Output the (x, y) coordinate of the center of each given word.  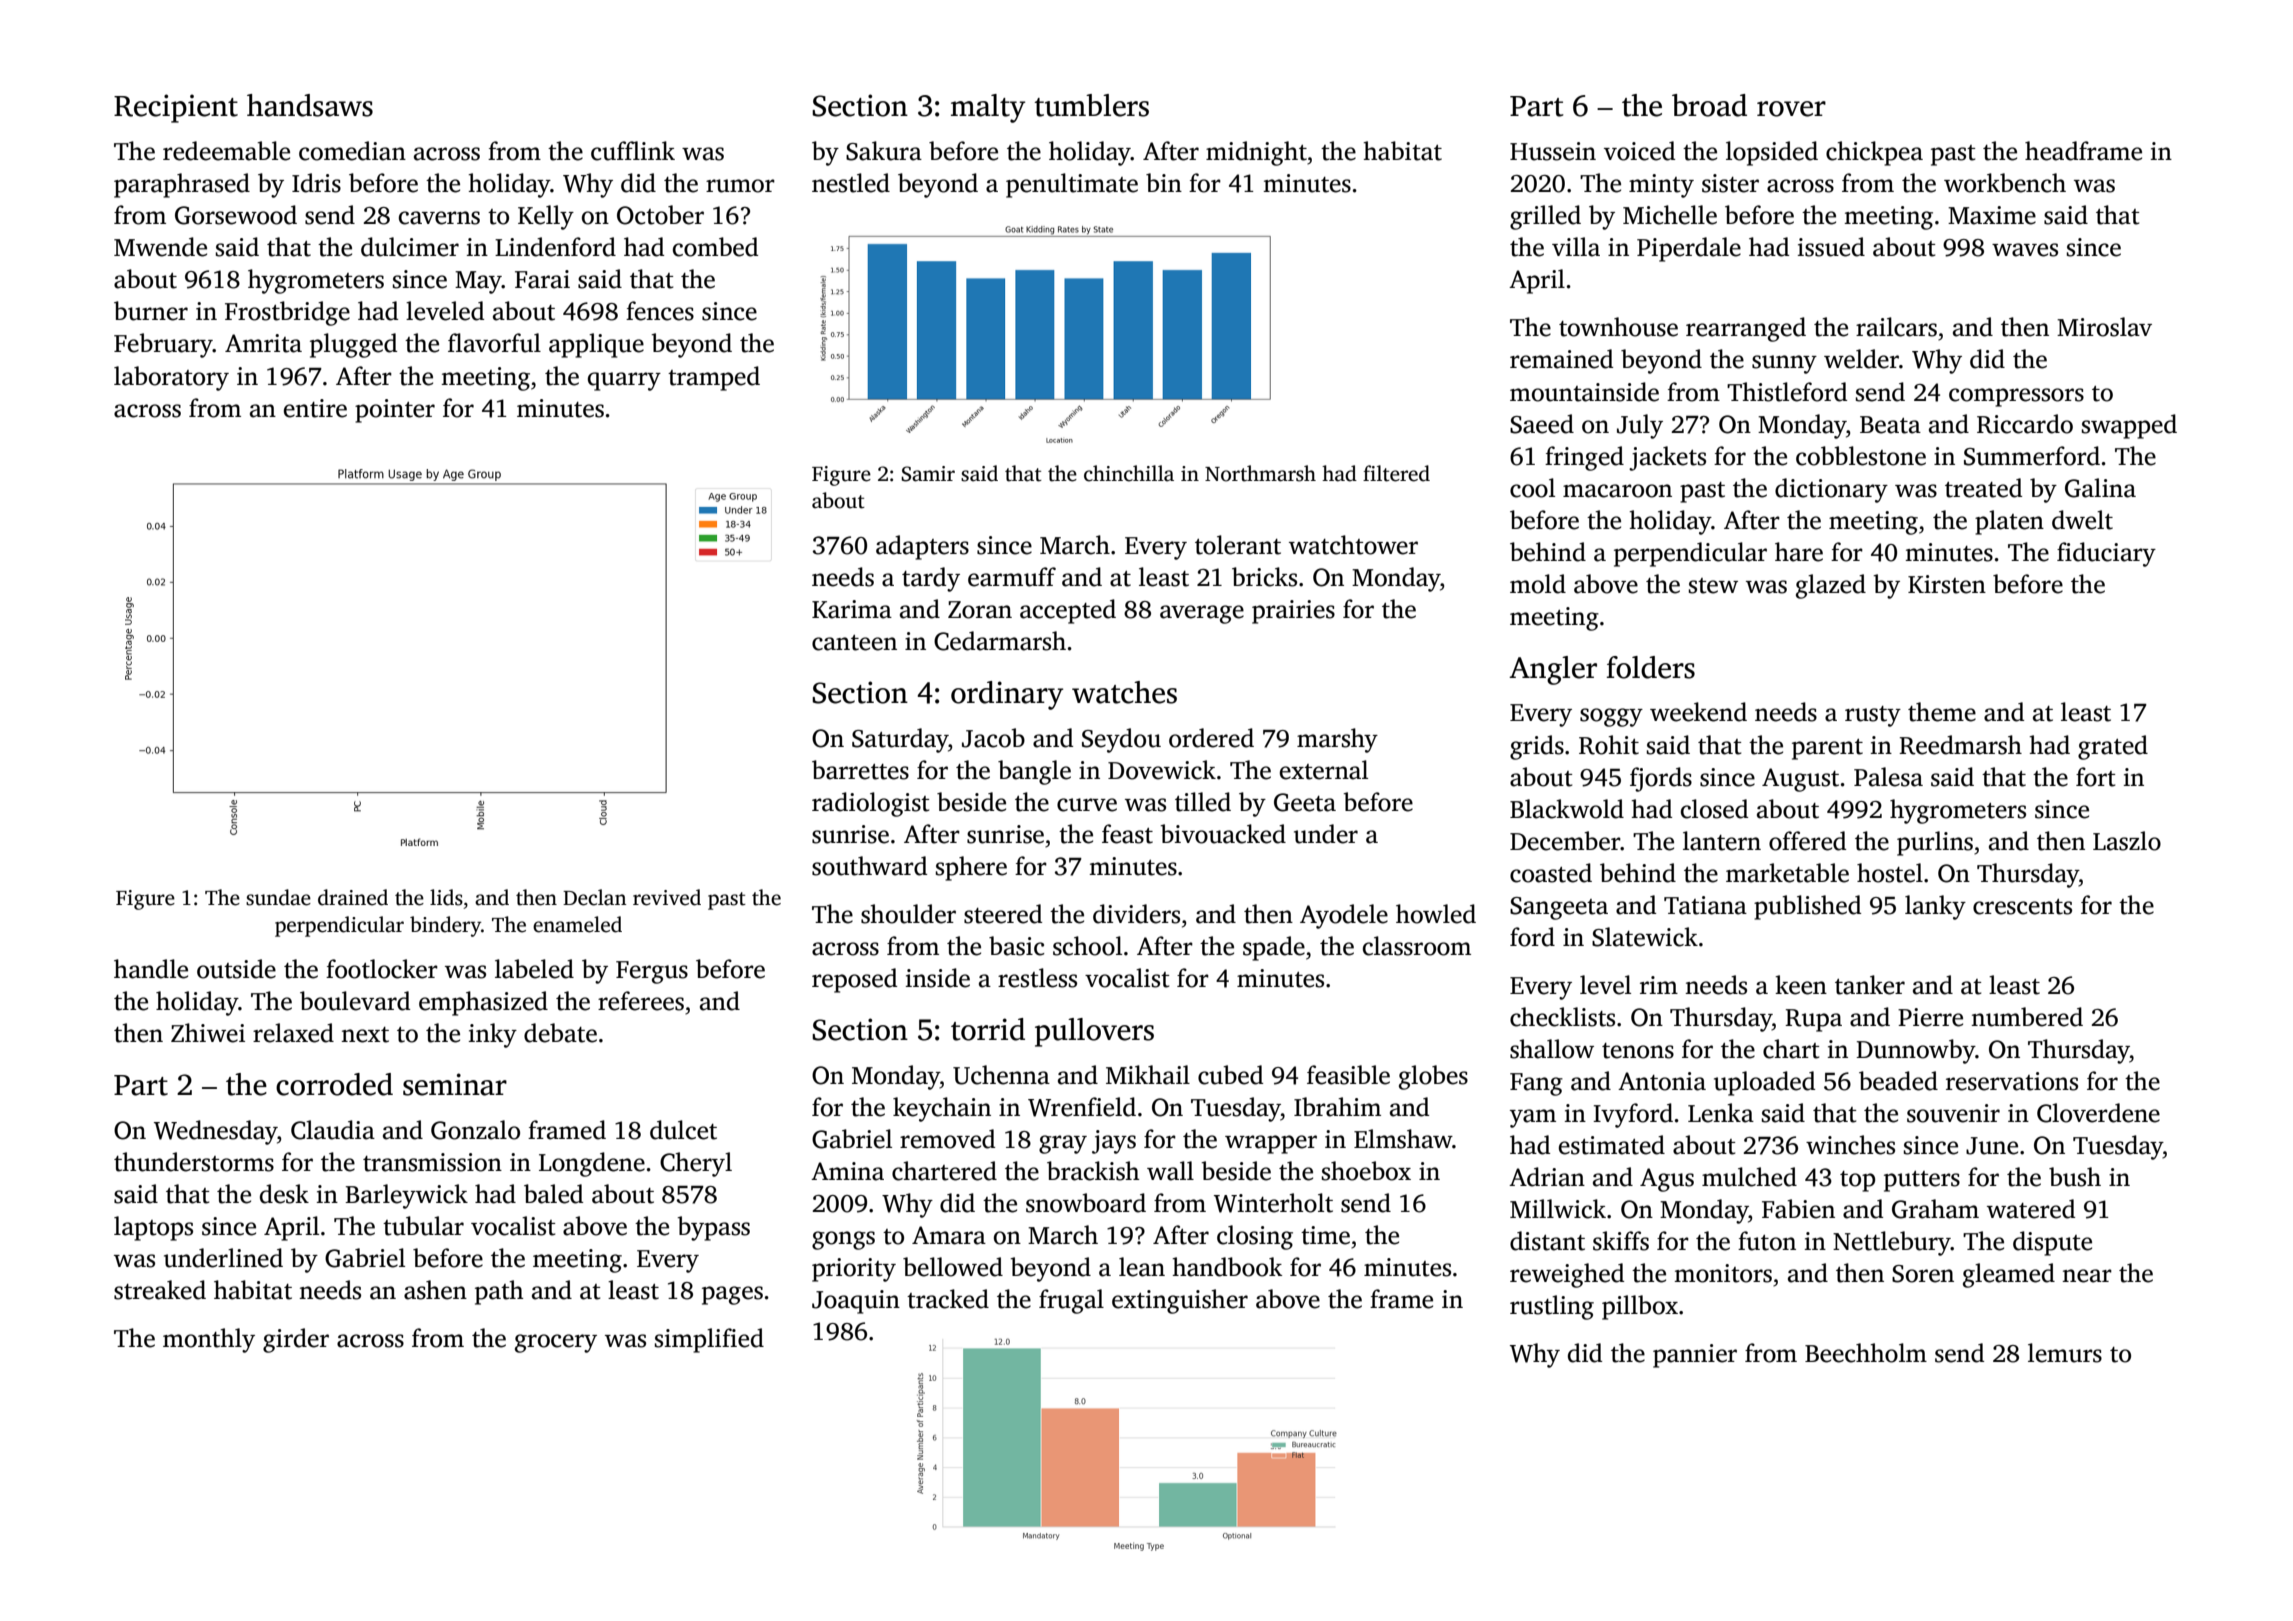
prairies (1293, 612)
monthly (209, 1340)
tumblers (1091, 105)
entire (315, 408)
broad (1709, 105)
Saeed (1542, 424)
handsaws (310, 105)
